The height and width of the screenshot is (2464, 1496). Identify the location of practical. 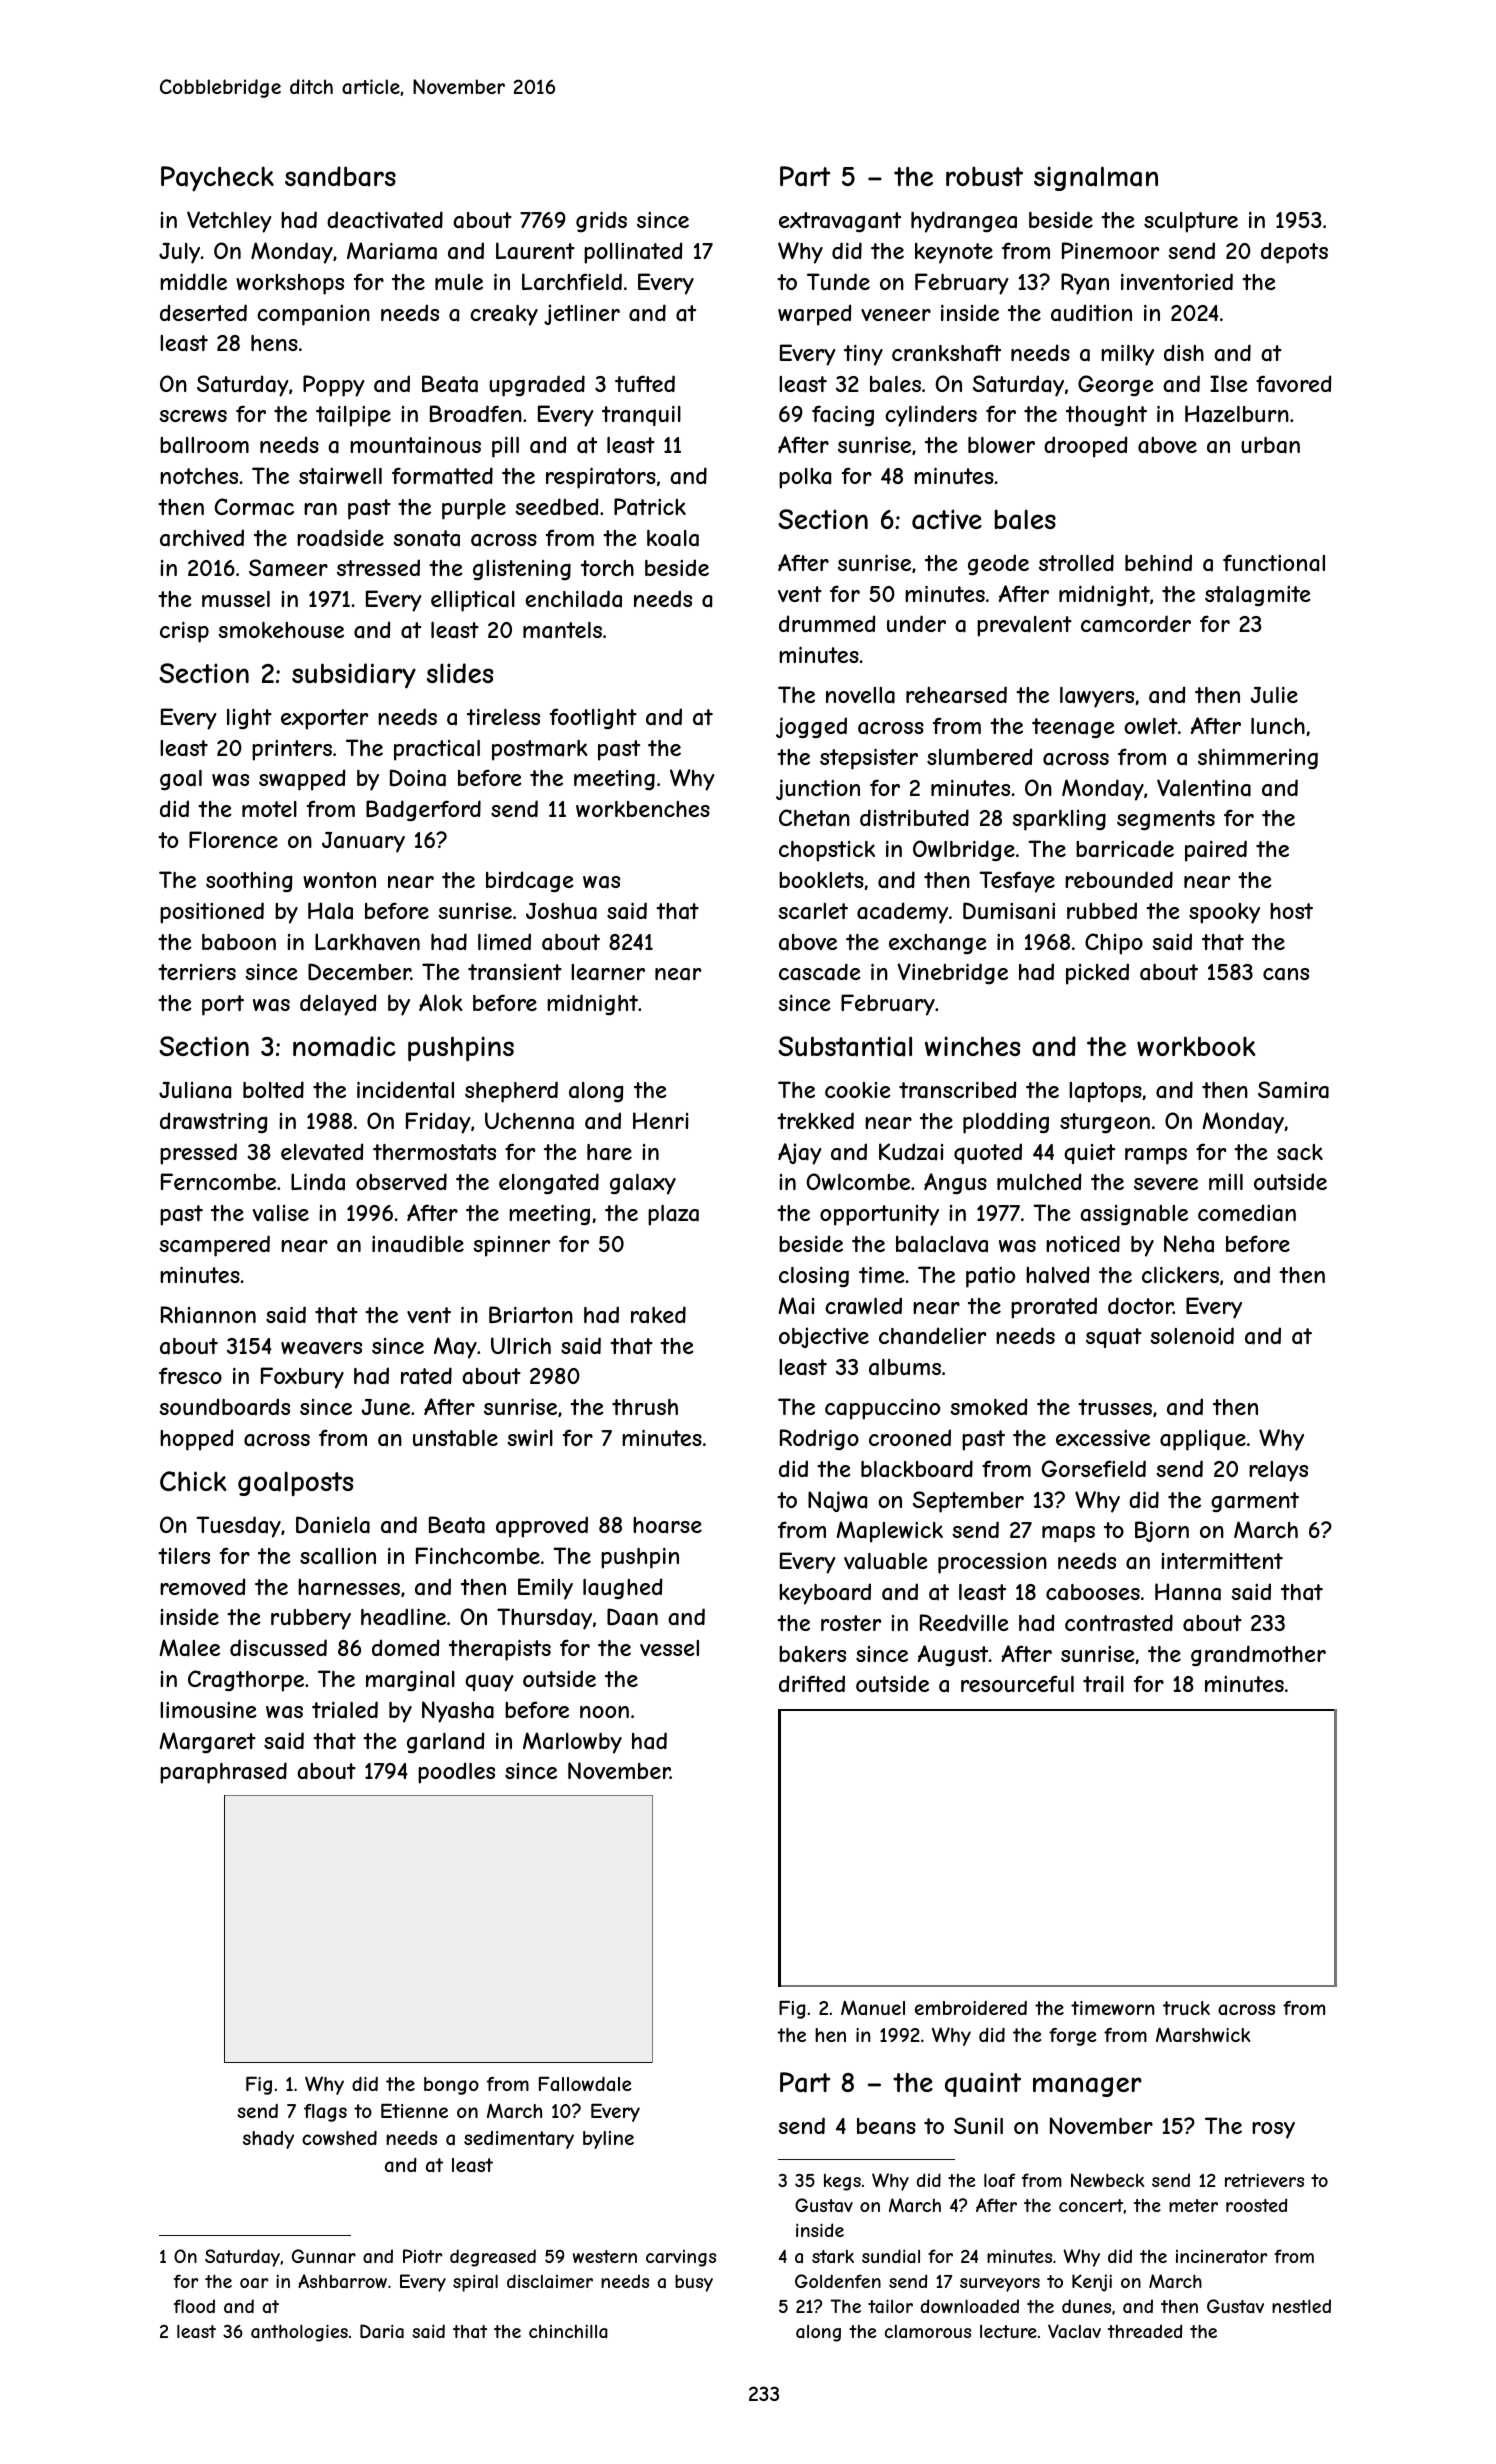
(437, 750).
